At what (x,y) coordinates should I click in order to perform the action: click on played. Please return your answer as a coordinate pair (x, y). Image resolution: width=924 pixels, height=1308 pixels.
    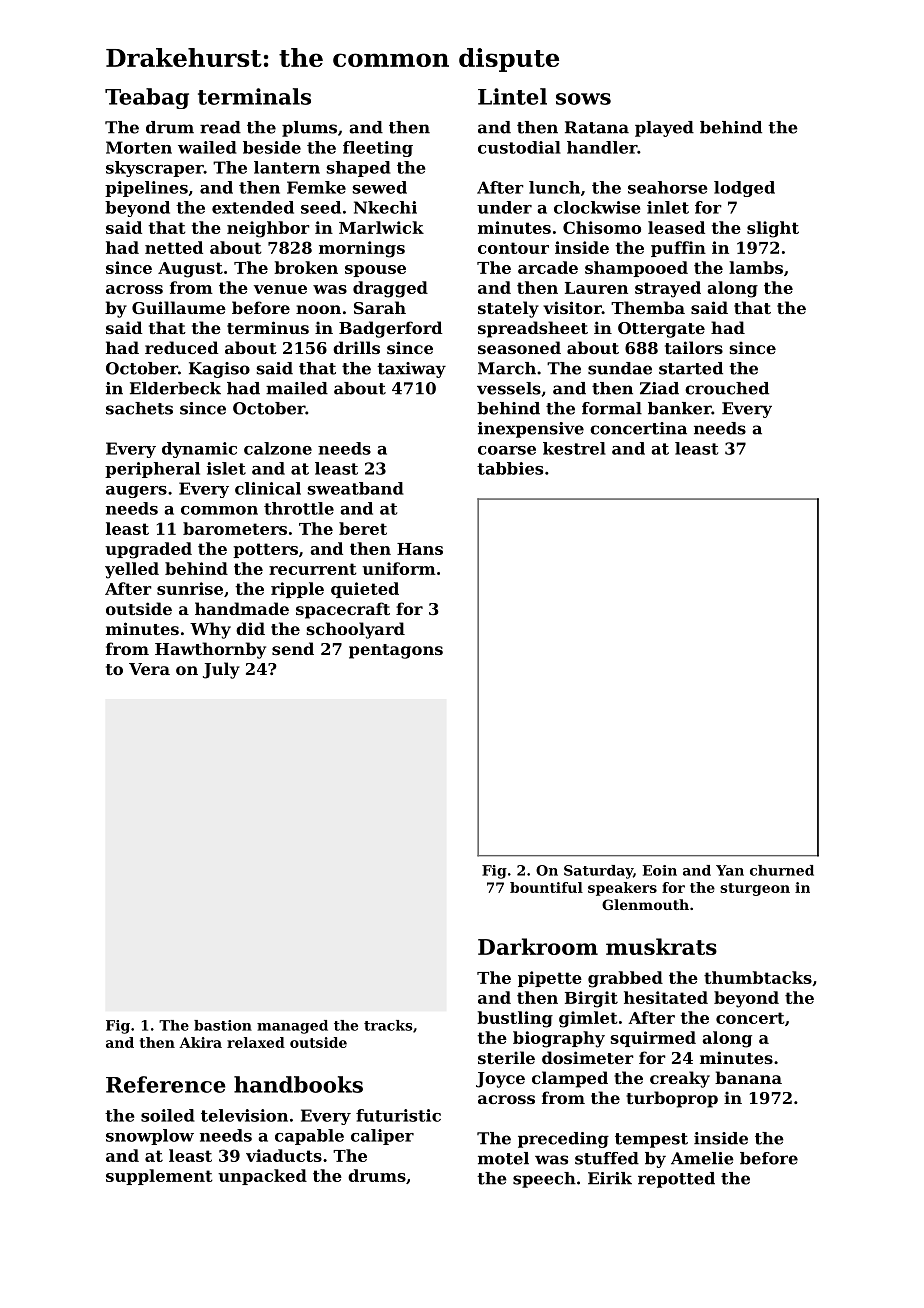
    Looking at the image, I should click on (664, 129).
